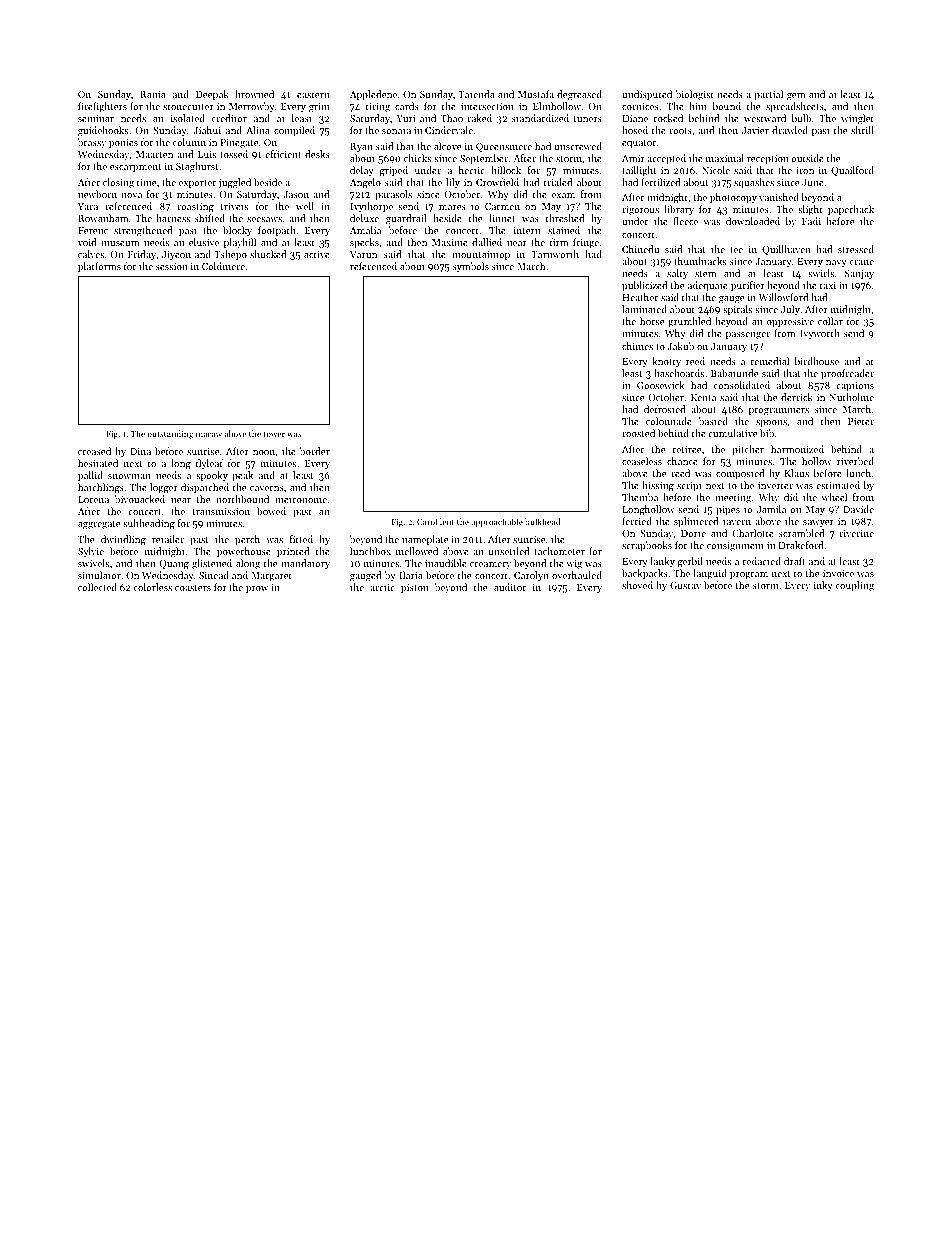 Image resolution: width=952 pixels, height=1233 pixels. What do you see at coordinates (502, 218) in the document?
I see `linnet` at bounding box center [502, 218].
